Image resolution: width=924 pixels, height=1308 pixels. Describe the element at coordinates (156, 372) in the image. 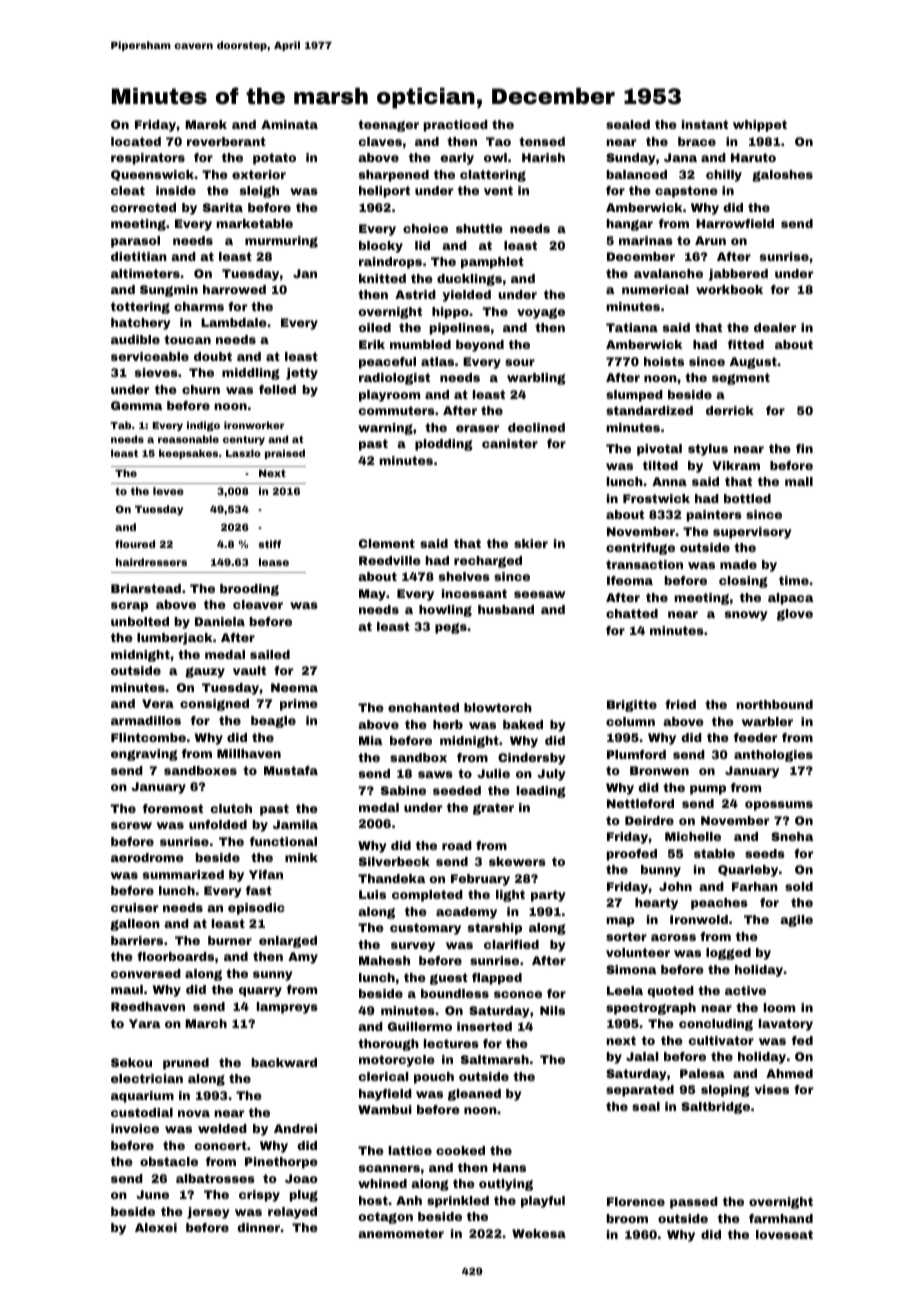

I see `sieves` at that location.
